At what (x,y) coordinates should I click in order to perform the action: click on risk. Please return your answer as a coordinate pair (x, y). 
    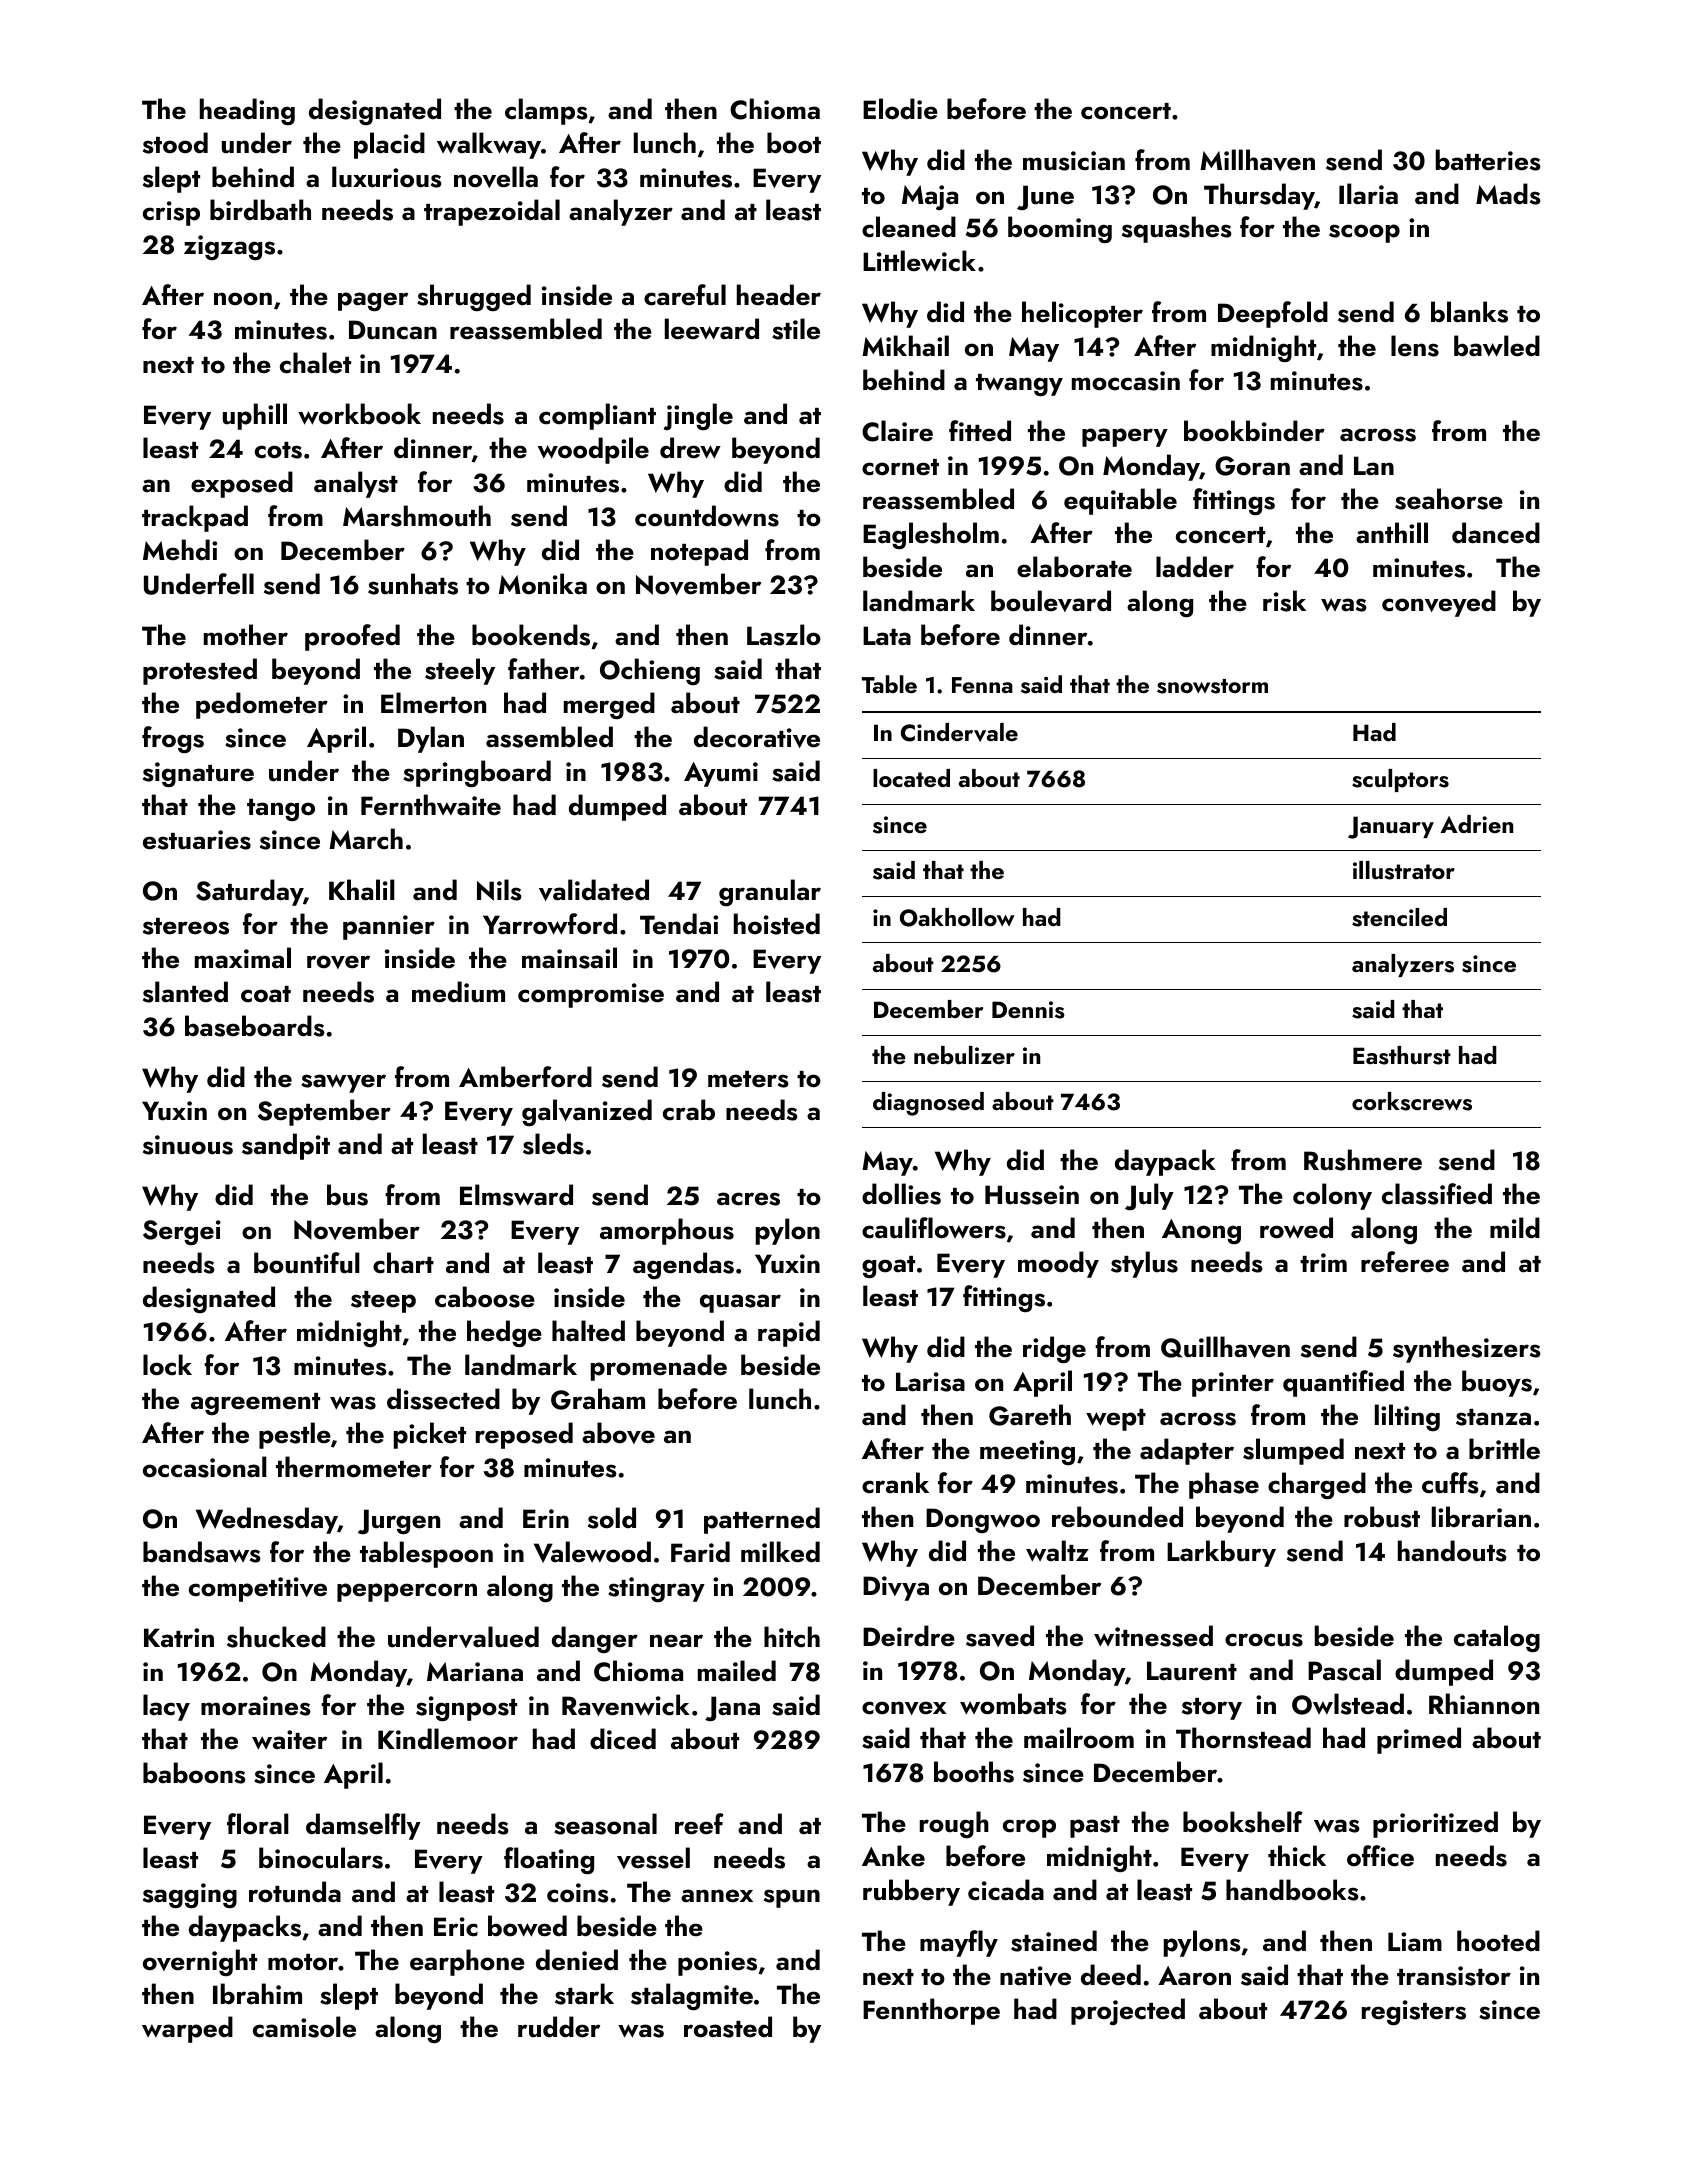
    Looking at the image, I should click on (1284, 601).
